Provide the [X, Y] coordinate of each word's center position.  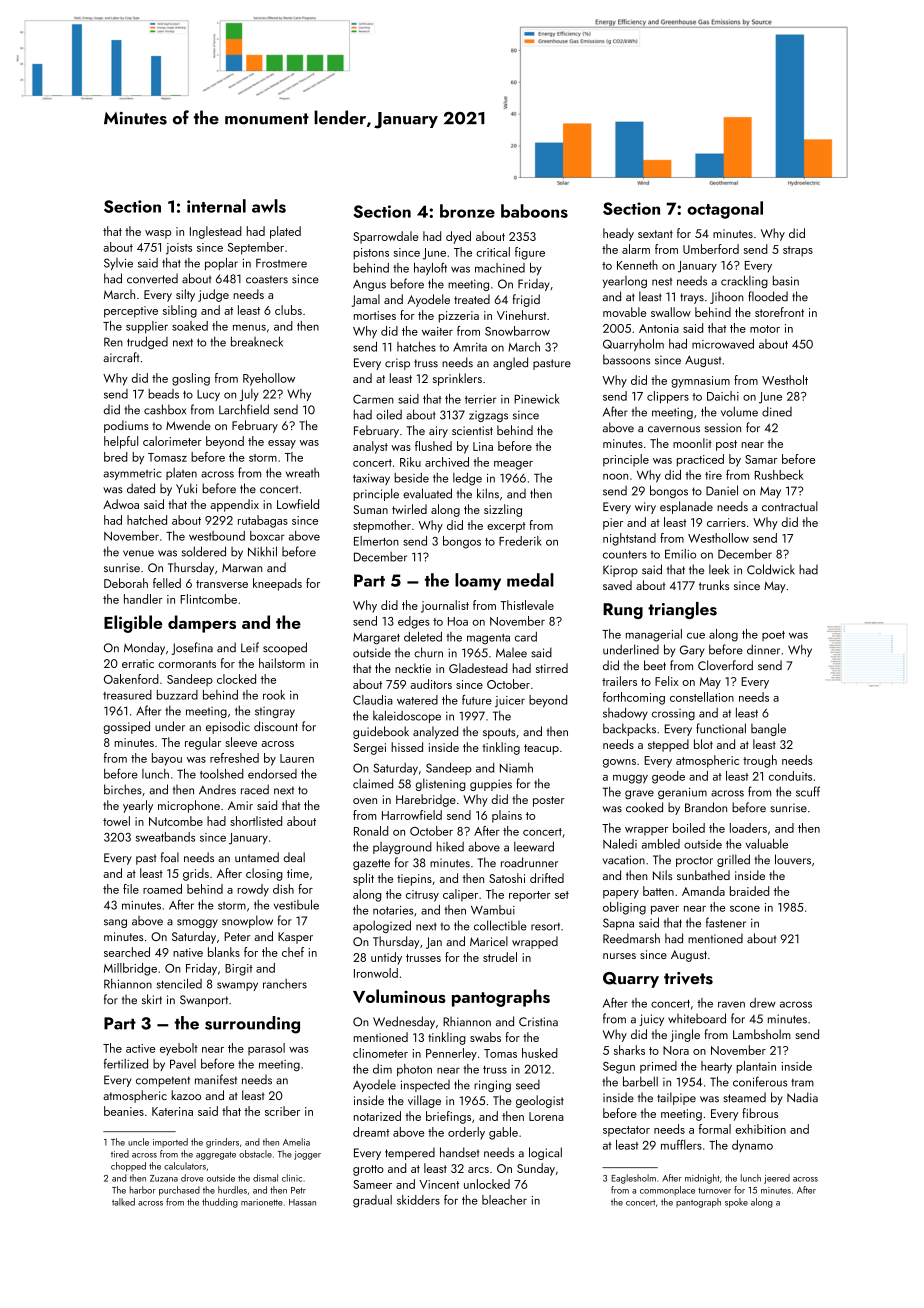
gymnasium [700, 382]
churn [428, 652]
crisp [397, 364]
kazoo [186, 1095]
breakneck [257, 341]
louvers [793, 859]
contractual [790, 506]
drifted [547, 878]
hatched [147, 520]
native [188, 952]
